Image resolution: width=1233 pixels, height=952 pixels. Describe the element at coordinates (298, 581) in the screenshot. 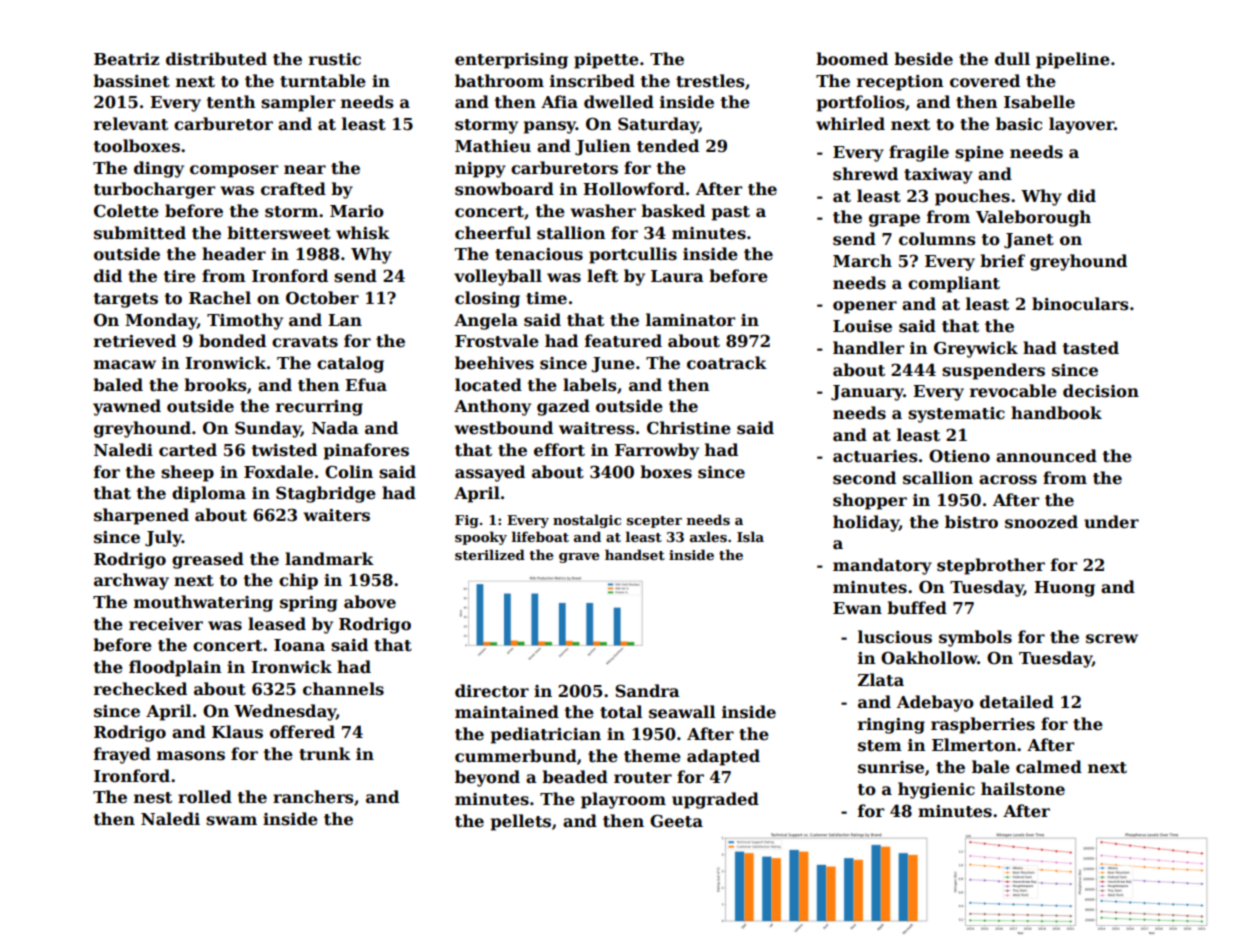

I see `chip` at that location.
